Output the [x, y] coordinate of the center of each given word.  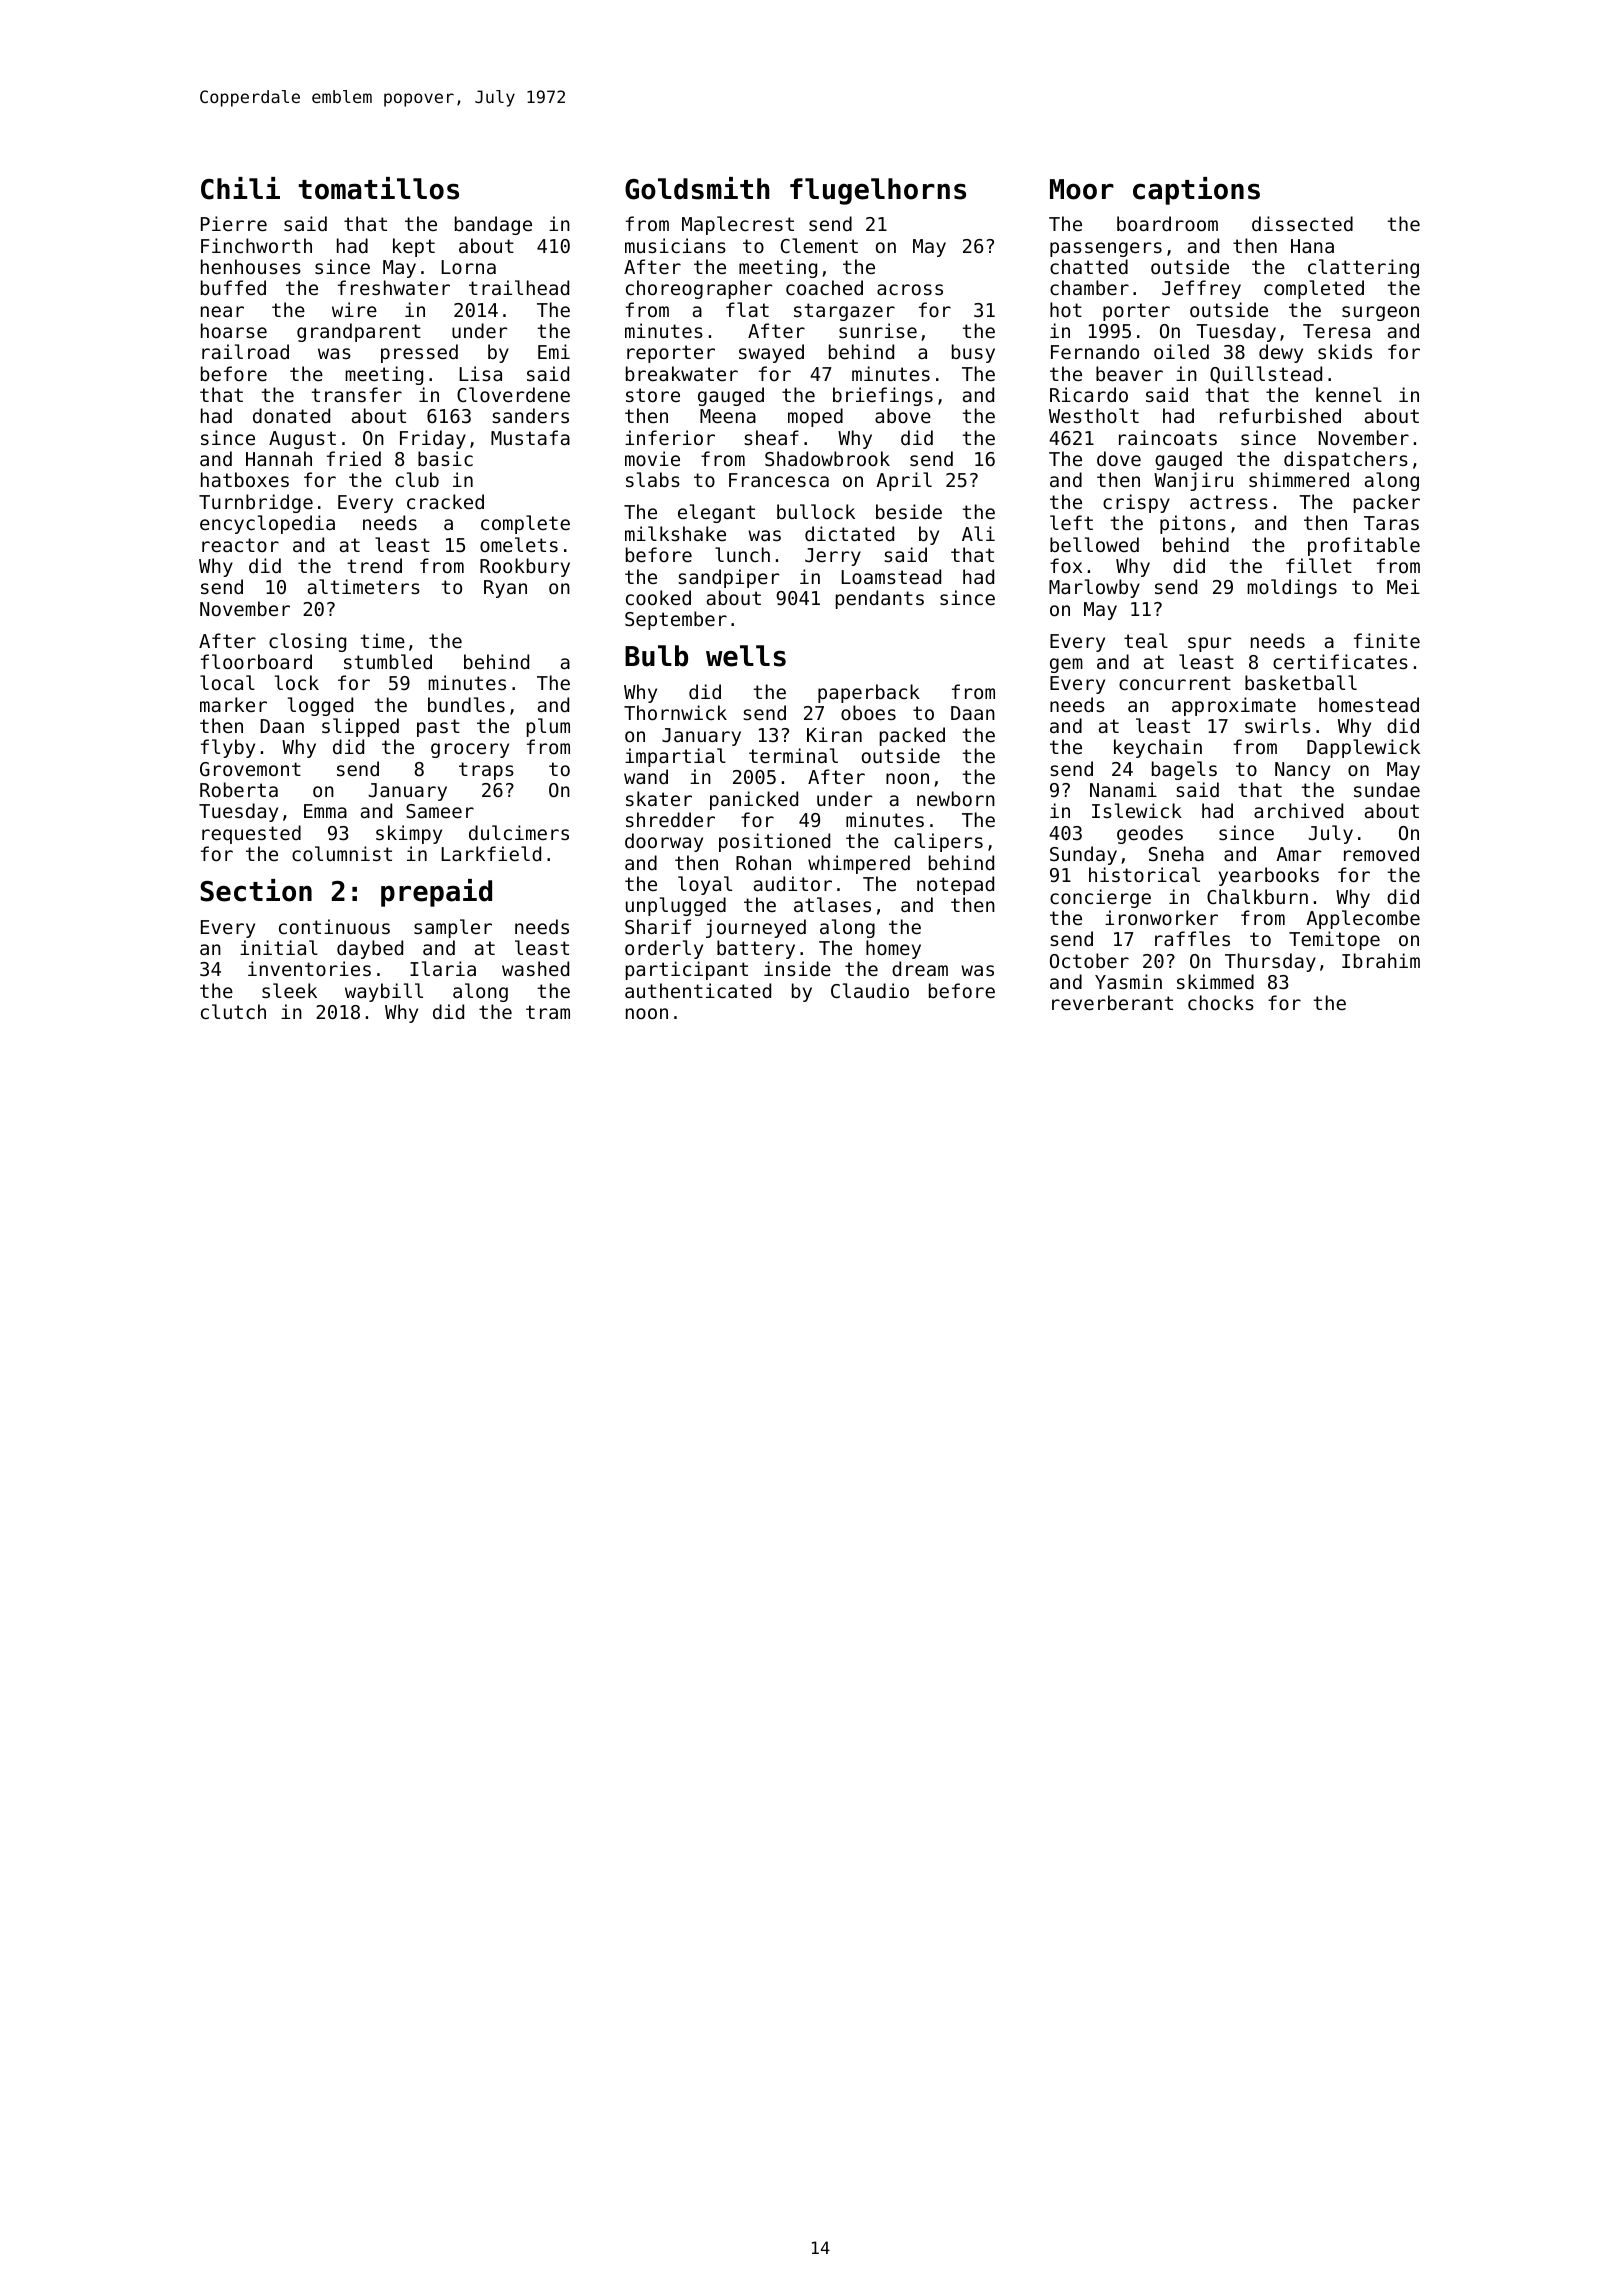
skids [1345, 351]
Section [256, 890]
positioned [774, 842]
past [438, 728]
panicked [754, 800]
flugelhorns [878, 191]
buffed [233, 287]
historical [1144, 874]
